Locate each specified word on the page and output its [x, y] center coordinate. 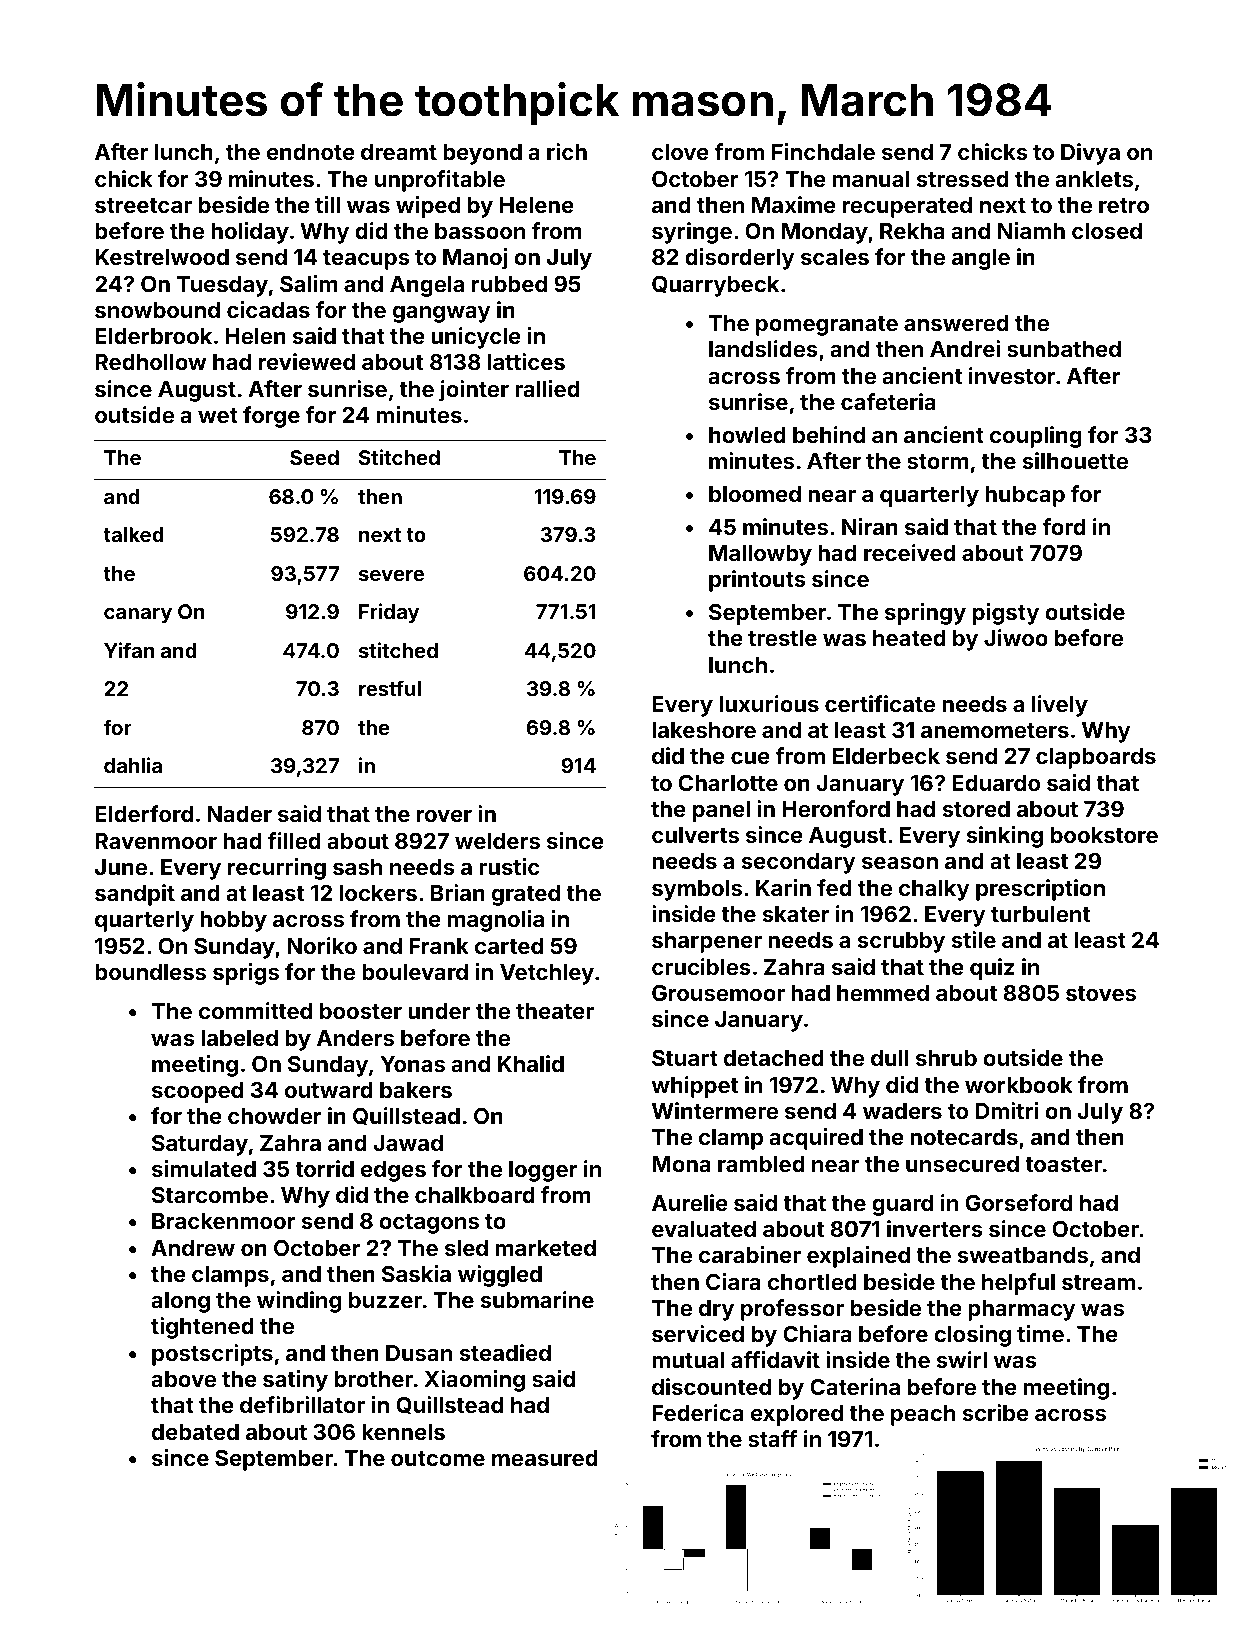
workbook [1019, 1085]
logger [543, 1171]
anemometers [995, 730]
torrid [324, 1168]
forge [271, 417]
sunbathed [1064, 349]
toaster [1063, 1164]
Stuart [685, 1057]
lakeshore [704, 730]
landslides [763, 348]
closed [1107, 231]
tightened [202, 1328]
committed [255, 1010]
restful [390, 688]
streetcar [143, 205]
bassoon [480, 231]
